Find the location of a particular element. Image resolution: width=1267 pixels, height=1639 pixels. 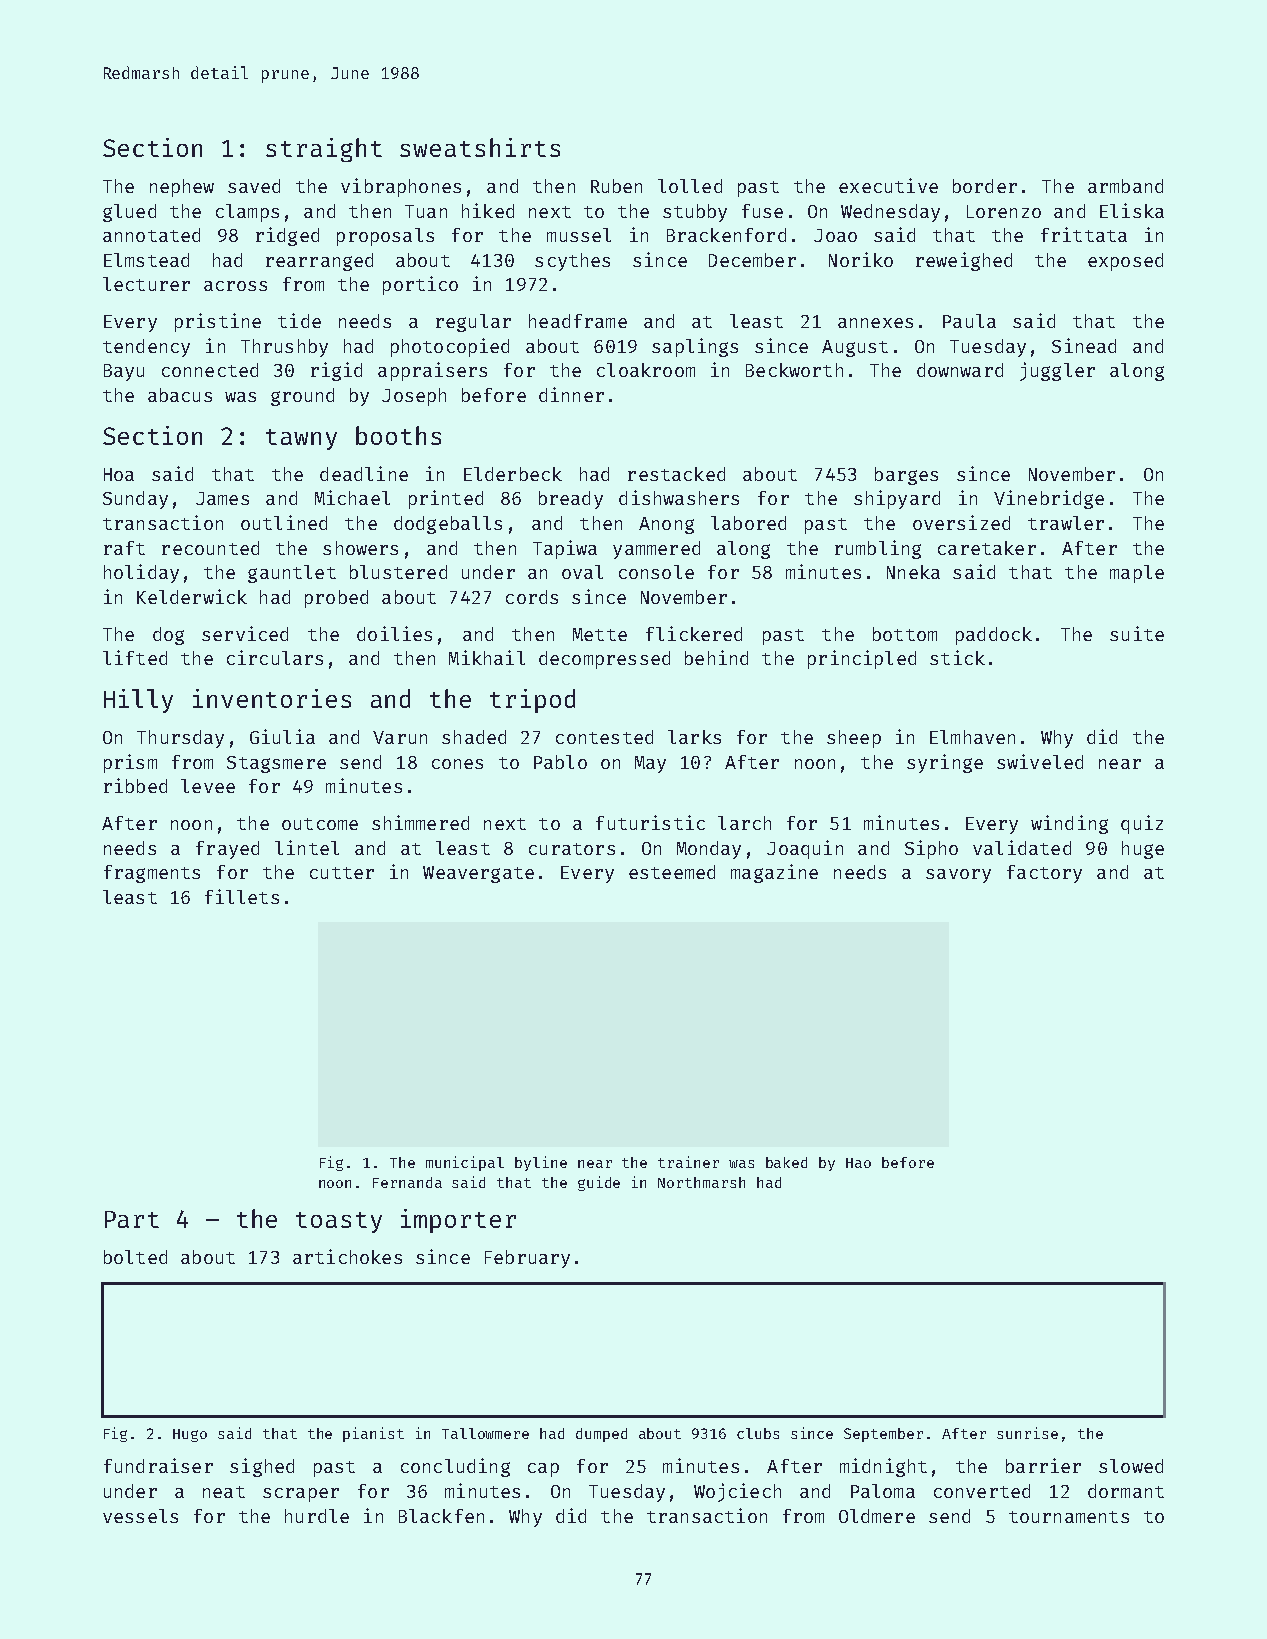

straight is located at coordinates (324, 150).
